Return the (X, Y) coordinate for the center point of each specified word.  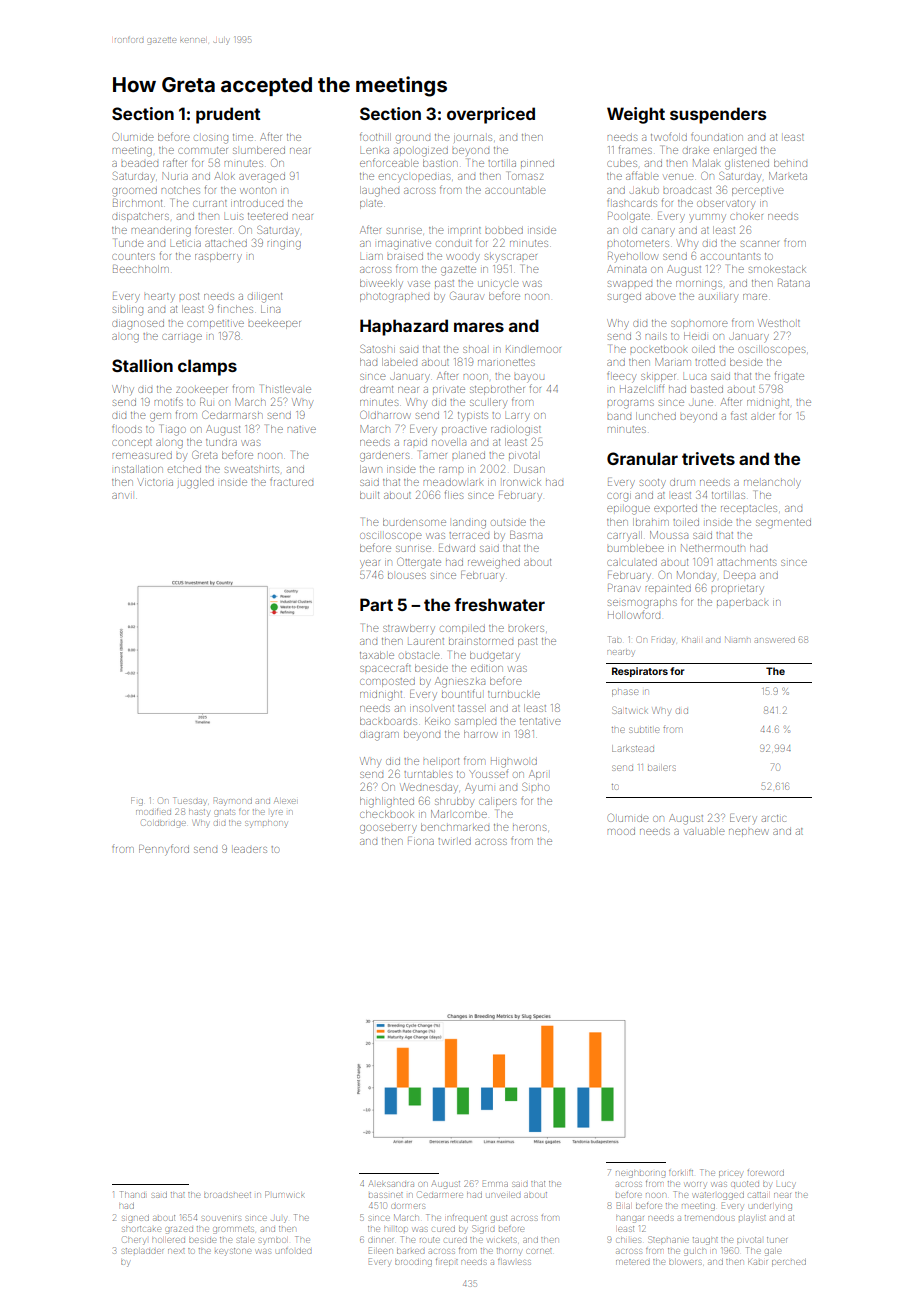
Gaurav (467, 295)
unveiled (503, 1195)
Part (376, 604)
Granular (642, 458)
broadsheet (227, 1195)
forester (213, 230)
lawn (371, 469)
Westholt (779, 323)
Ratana (794, 283)
